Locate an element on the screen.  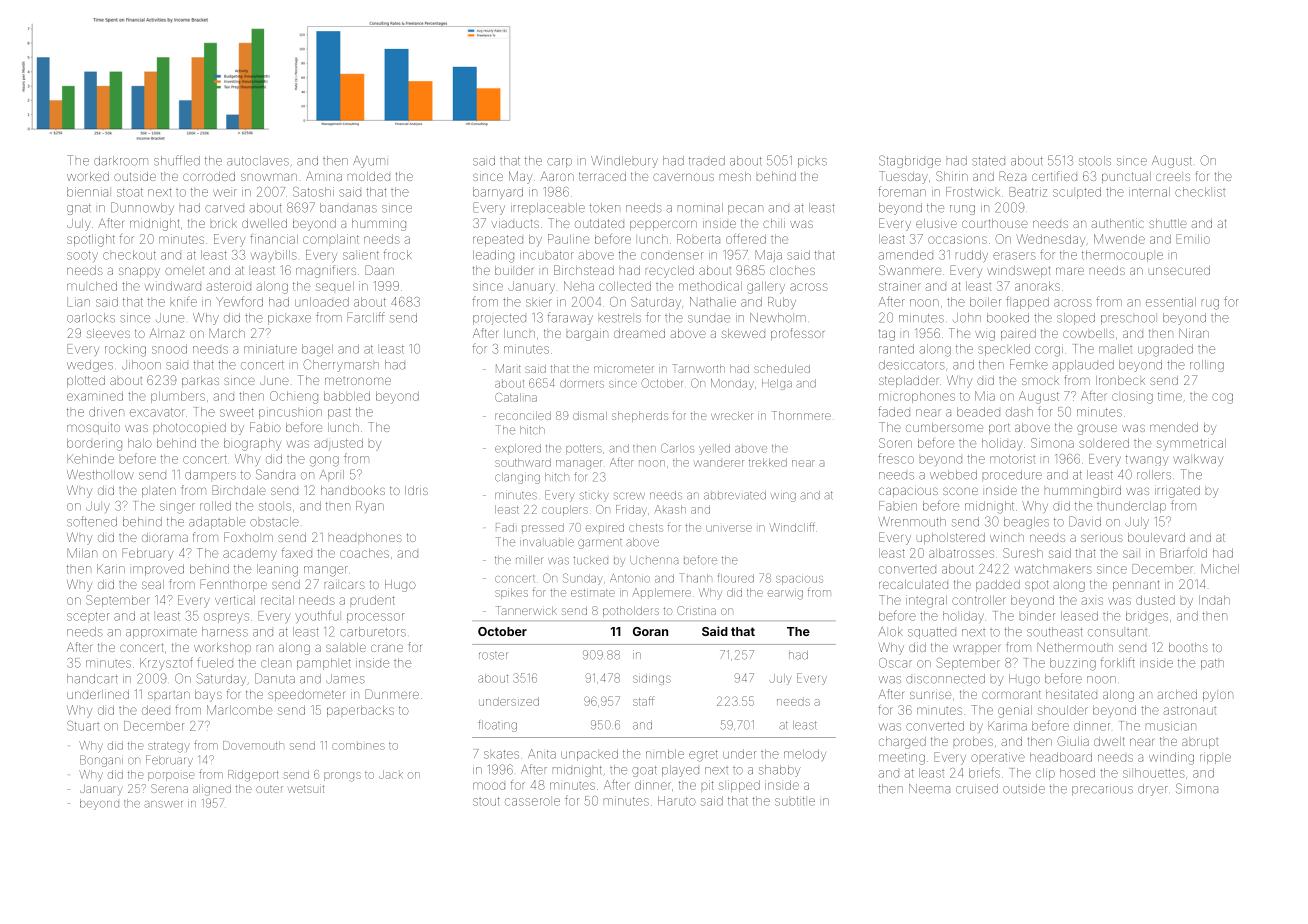
Aaron is located at coordinates (557, 176).
